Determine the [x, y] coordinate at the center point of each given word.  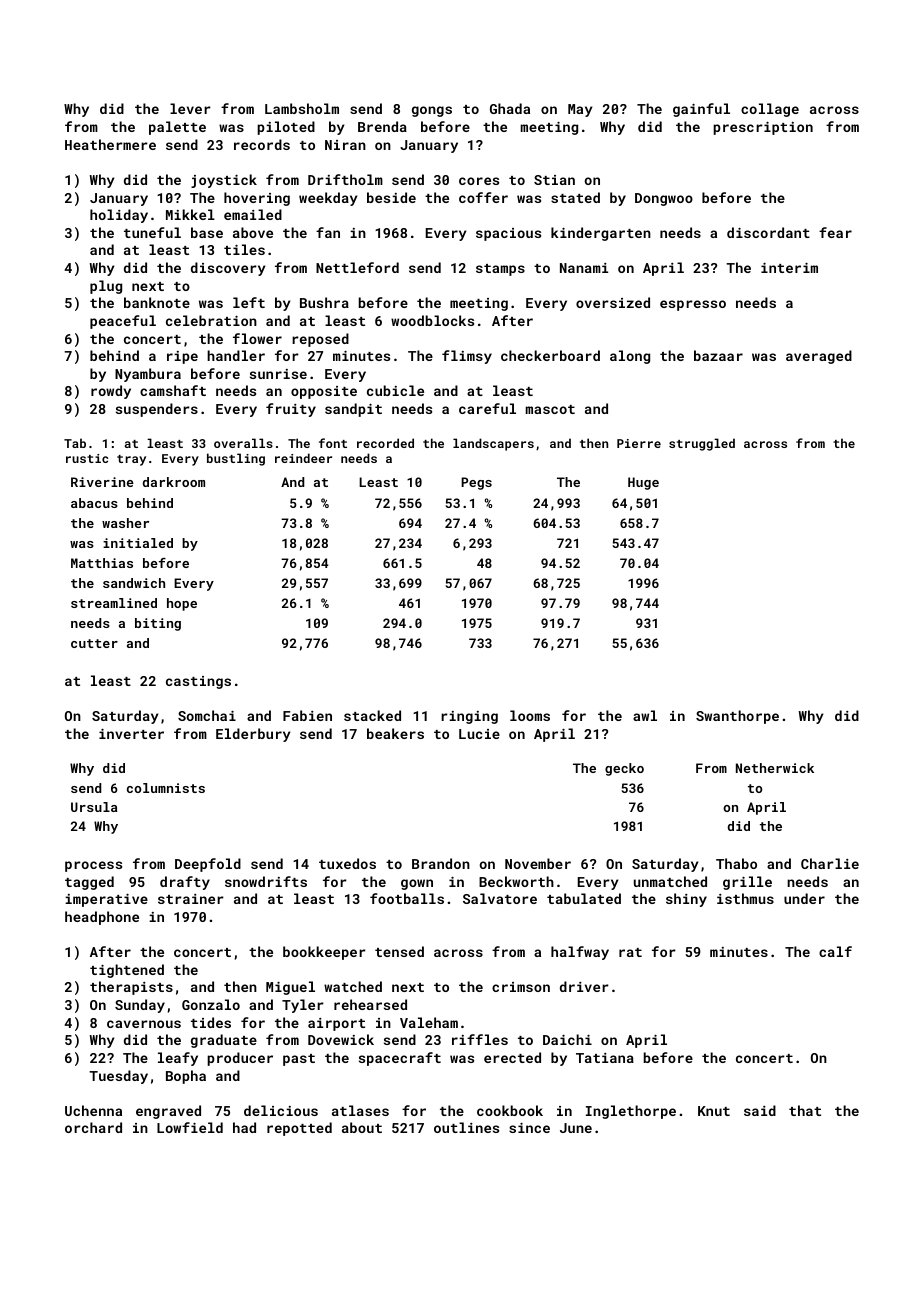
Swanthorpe [737, 717]
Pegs [476, 483]
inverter [131, 734]
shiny [686, 900]
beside [391, 197]
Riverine [102, 482]
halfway [580, 953]
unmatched [670, 881]
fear [835, 232]
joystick [224, 181]
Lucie [479, 734]
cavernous [144, 1024]
